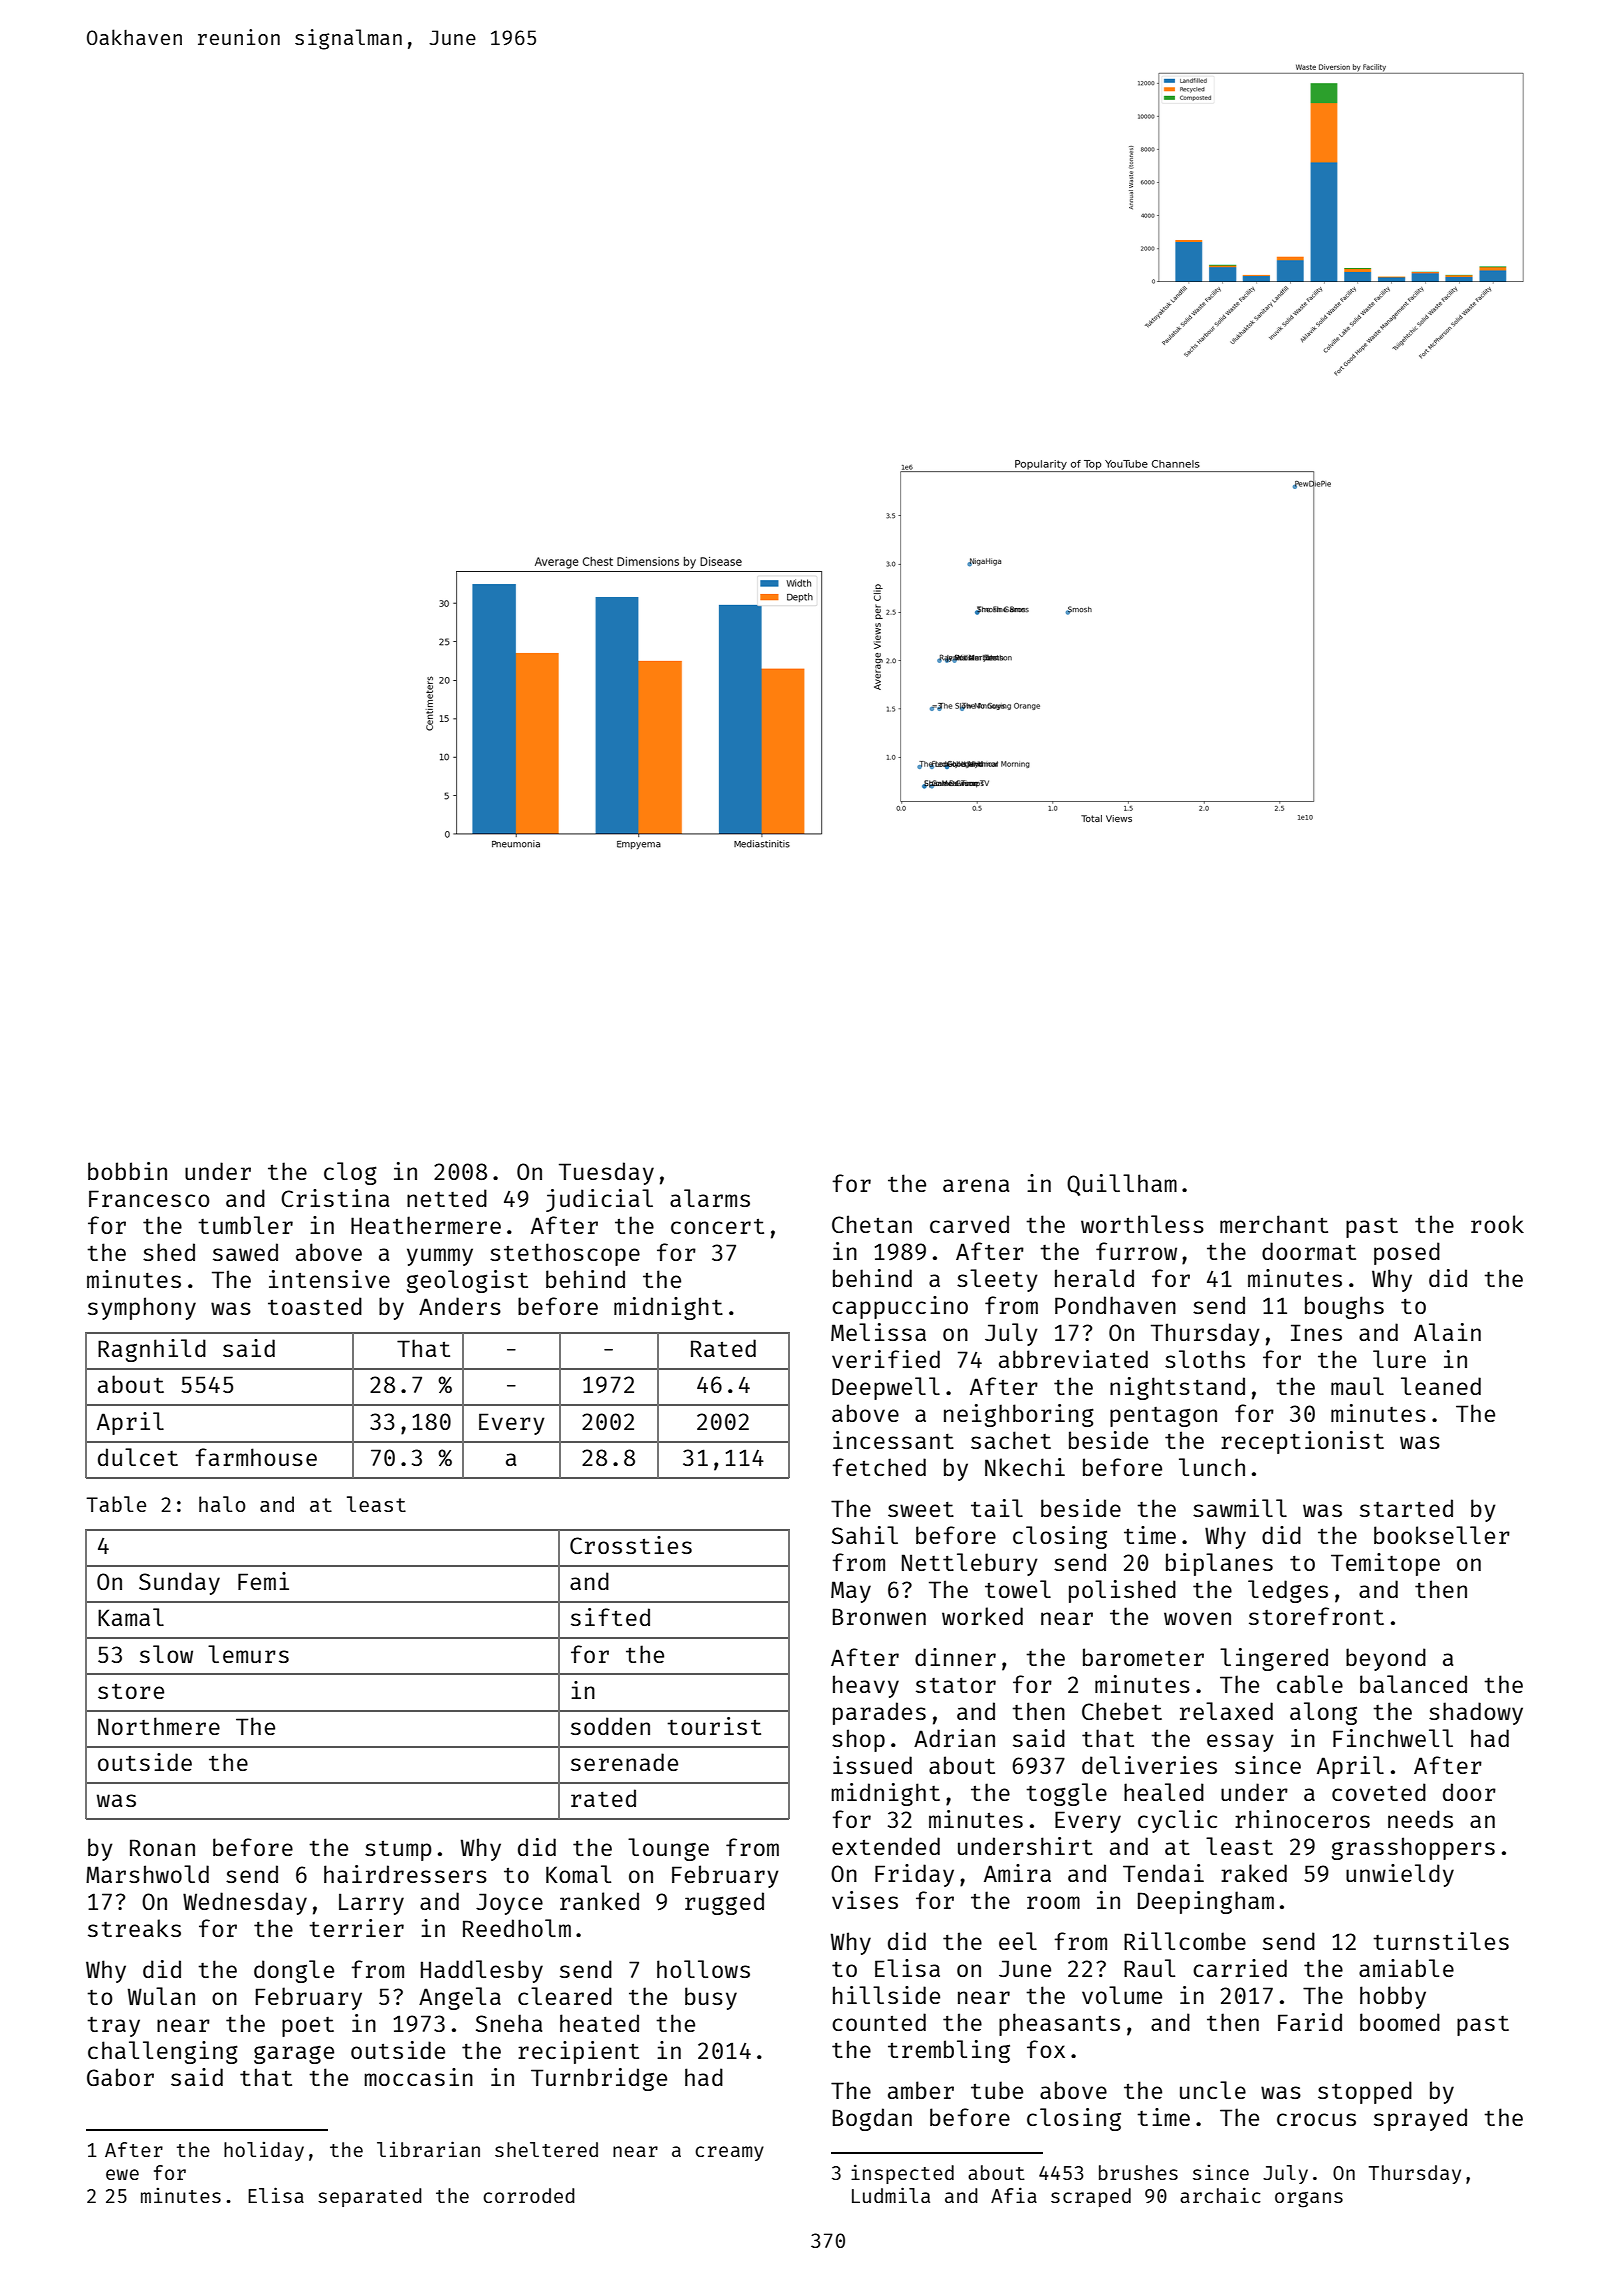  Describe the element at coordinates (1254, 1873) in the screenshot. I see `raked` at that location.
